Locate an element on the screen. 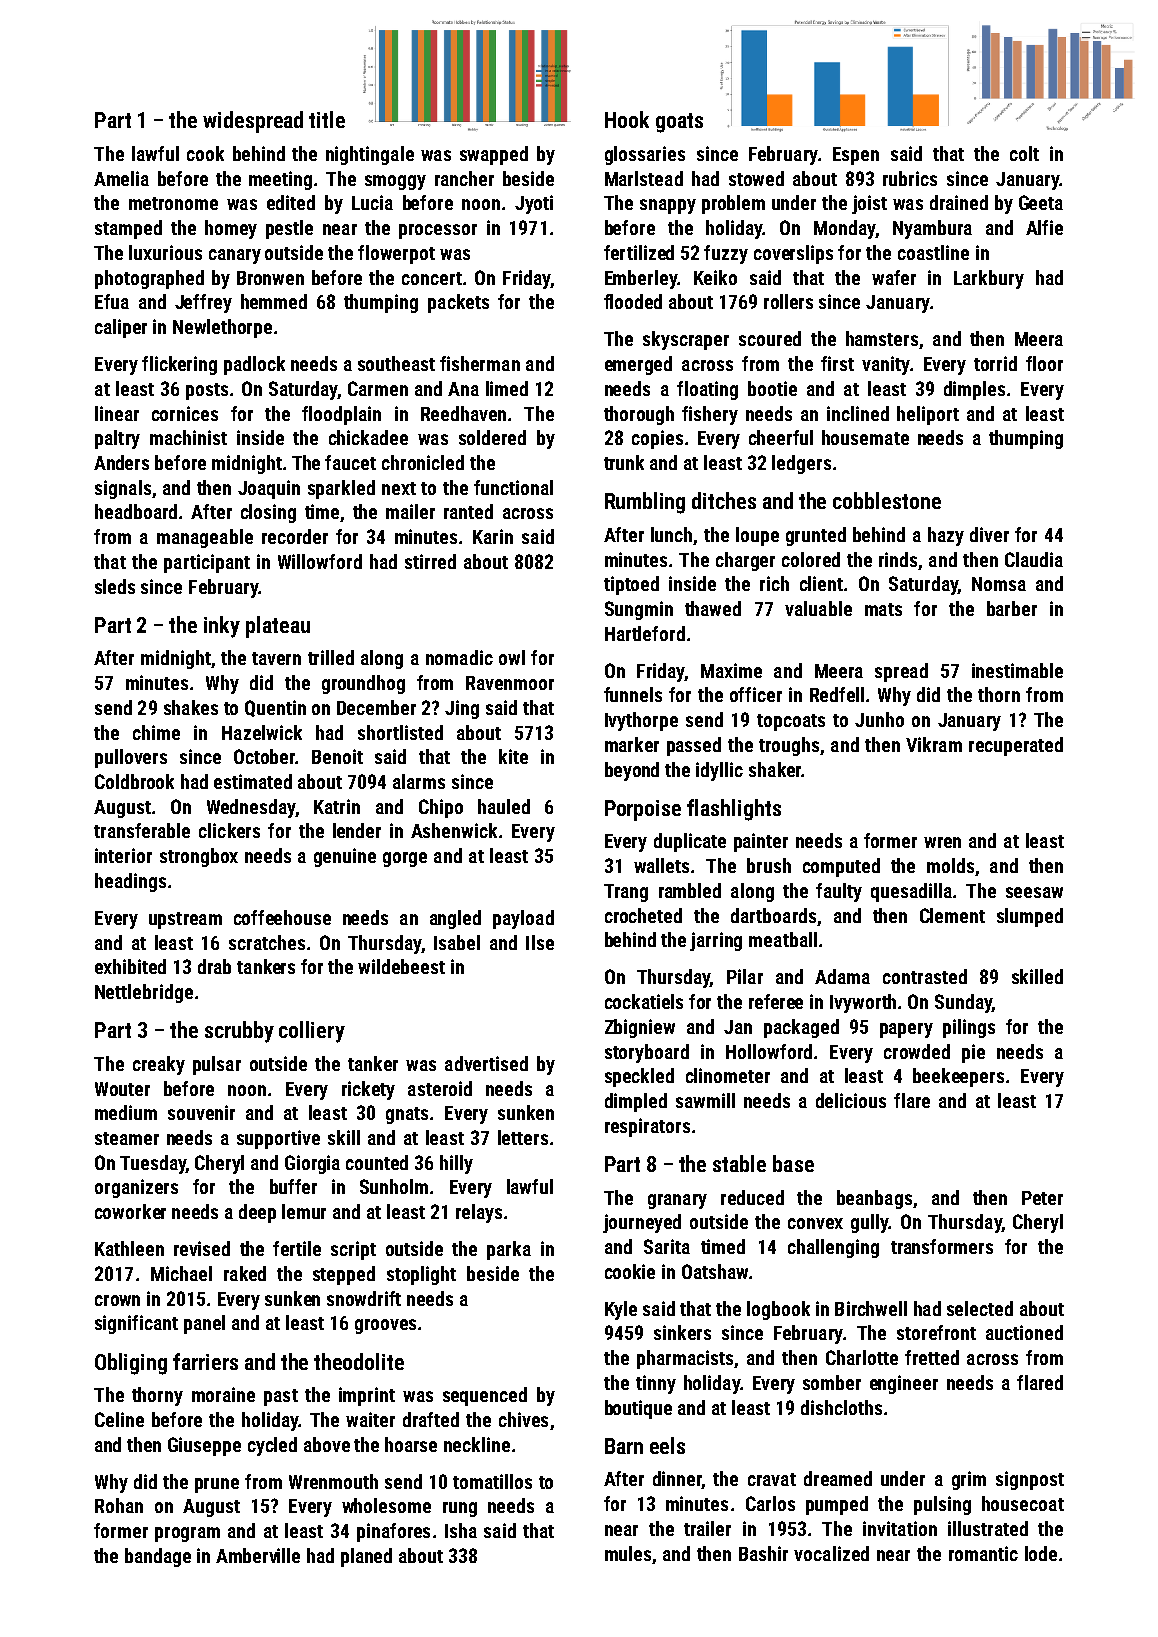 The width and height of the screenshot is (1158, 1637). vocalized is located at coordinates (831, 1553).
